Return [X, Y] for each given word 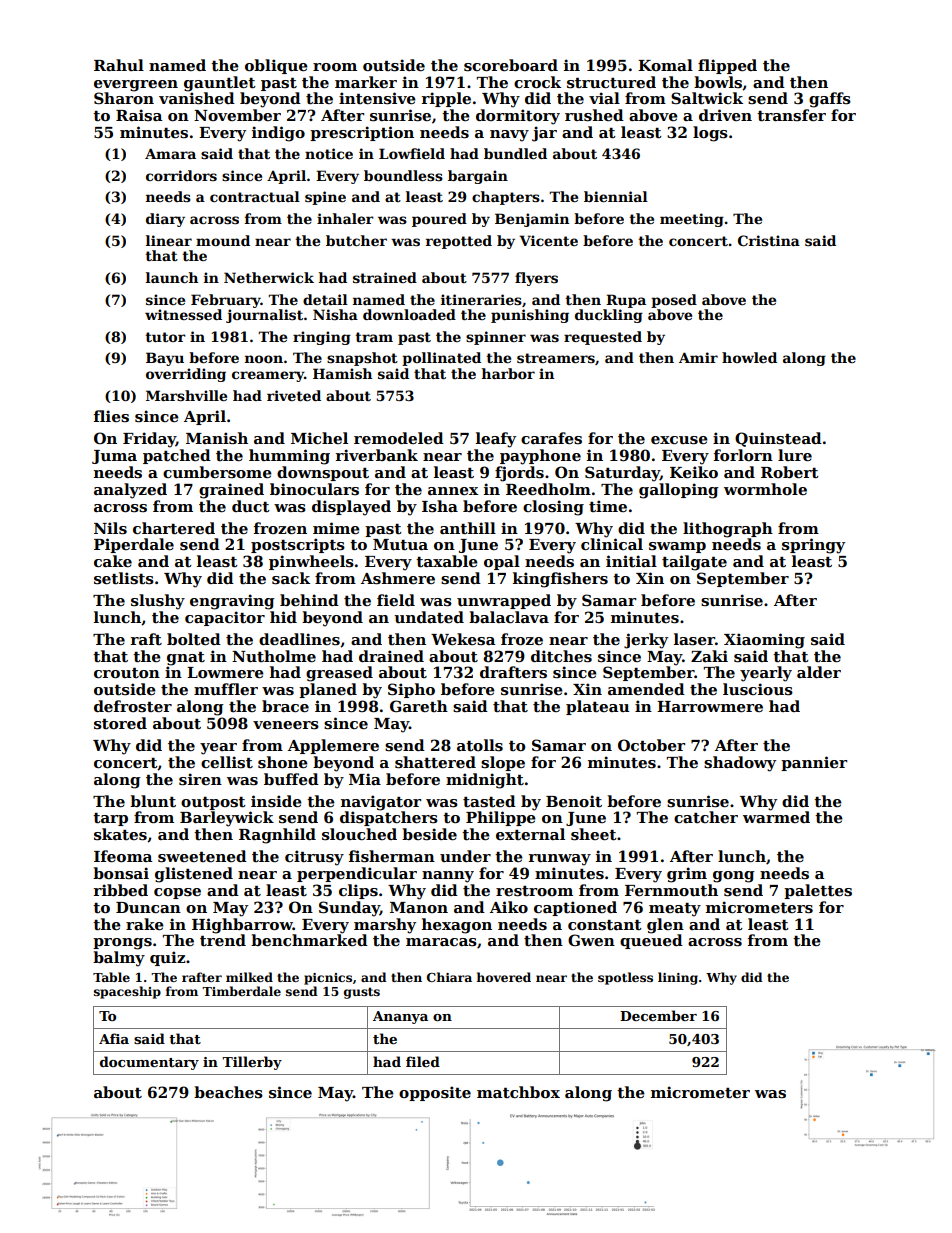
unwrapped [504, 601]
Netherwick [269, 277]
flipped [727, 66]
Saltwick [707, 98]
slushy [158, 602]
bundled [515, 153]
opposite [435, 1093]
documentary [149, 1063]
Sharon [124, 98]
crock [537, 82]
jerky [646, 641]
